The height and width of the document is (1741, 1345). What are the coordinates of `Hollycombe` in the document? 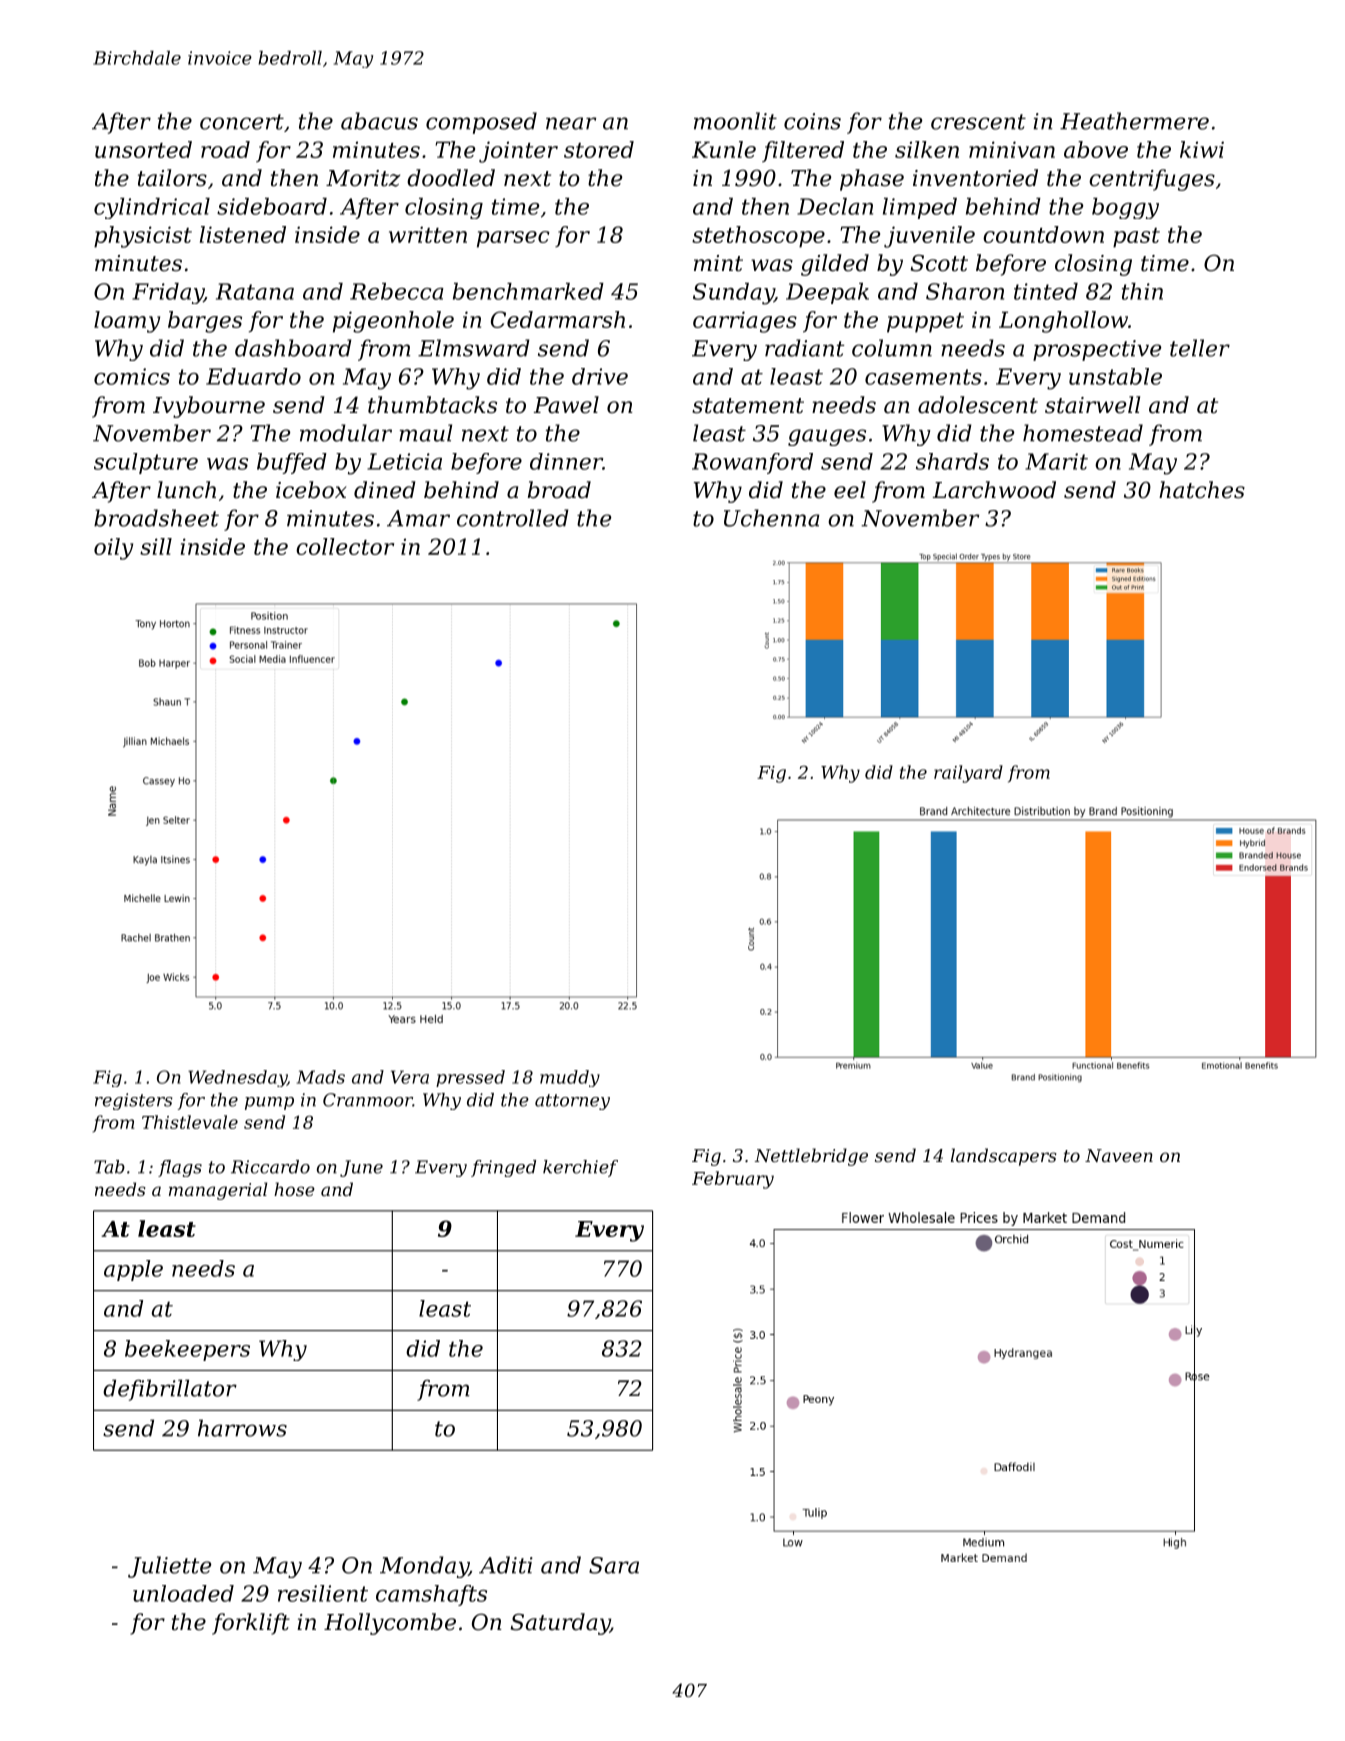 It's located at (390, 1624).
